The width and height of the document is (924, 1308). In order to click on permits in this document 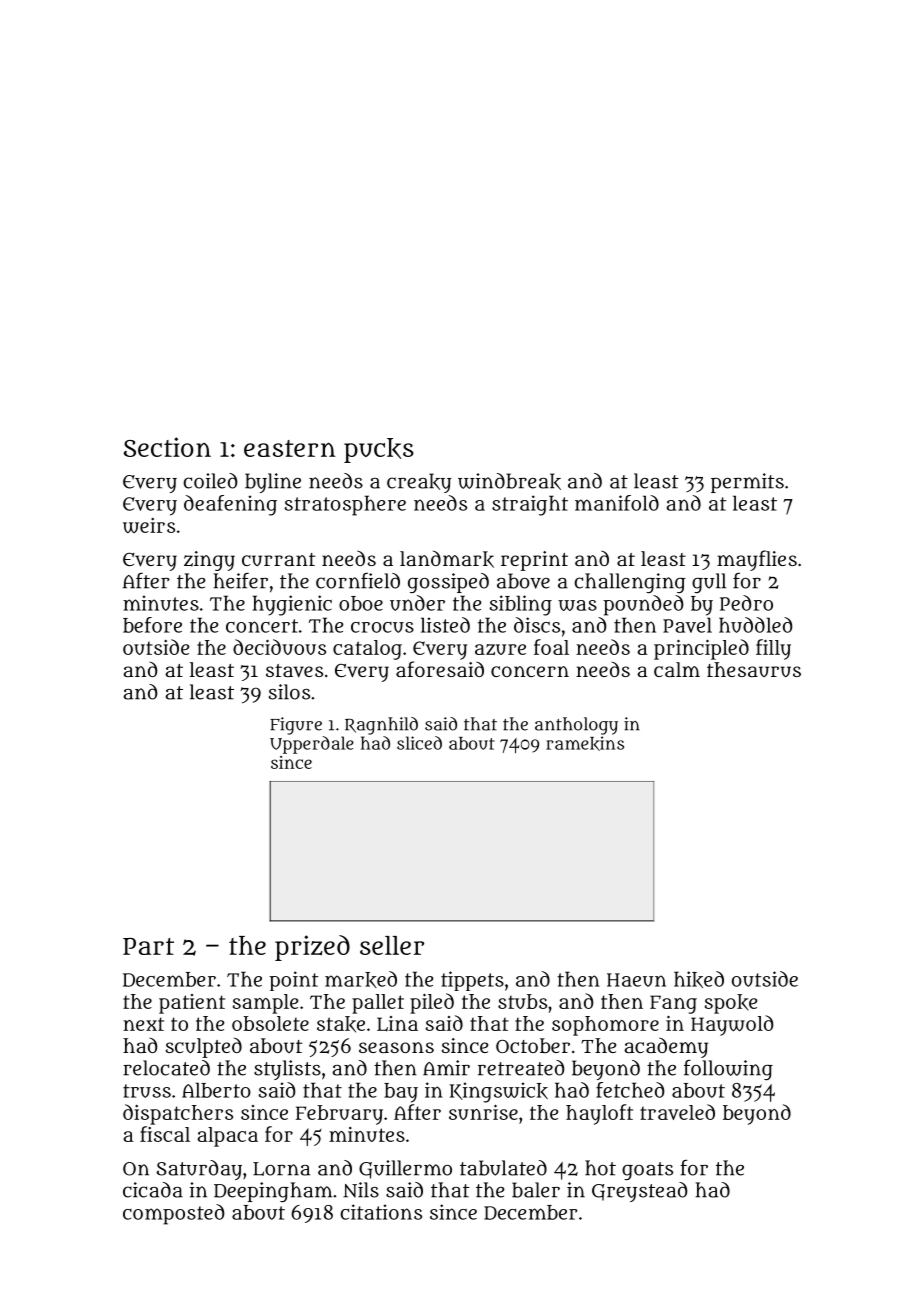, I will do `click(747, 483)`.
